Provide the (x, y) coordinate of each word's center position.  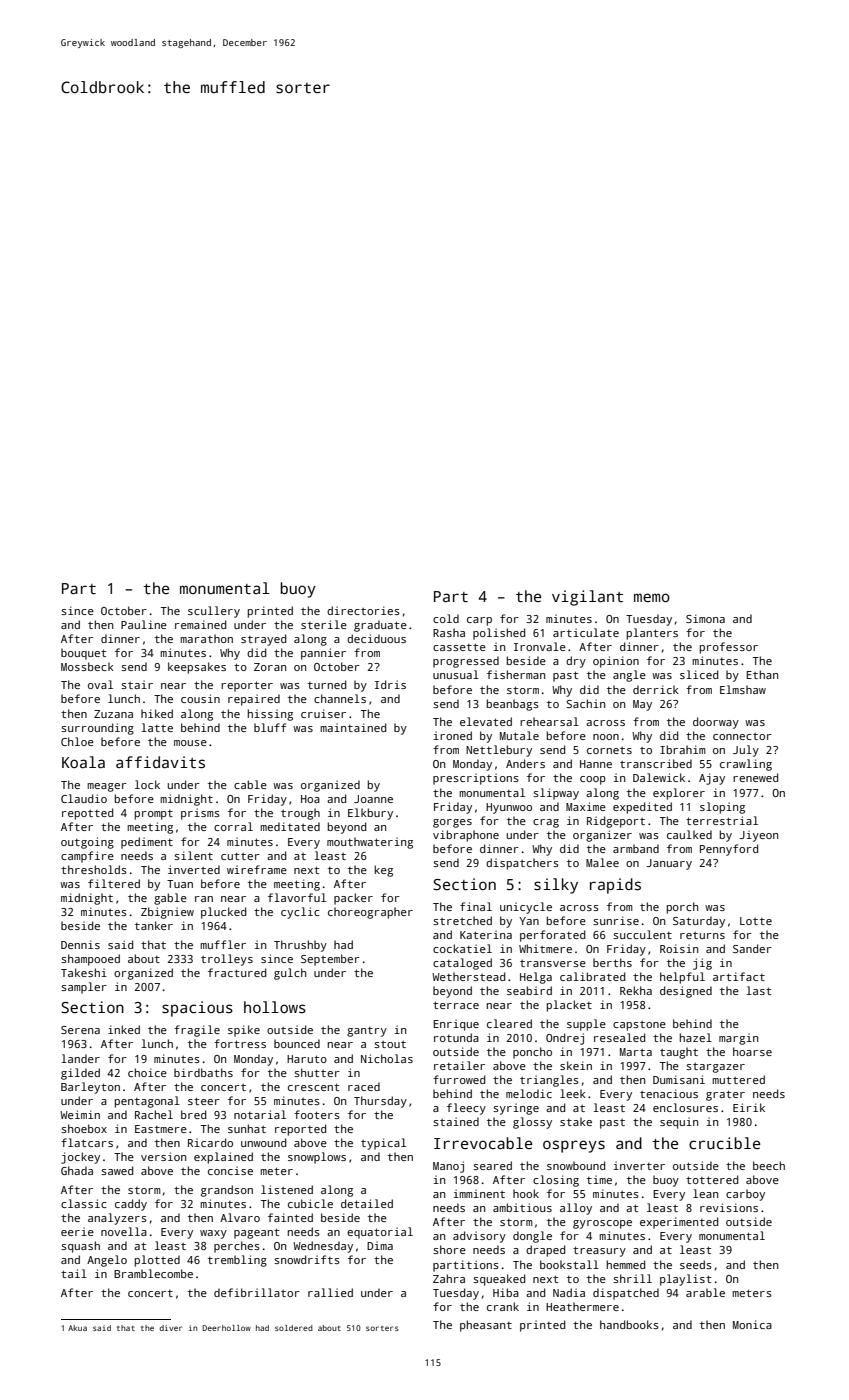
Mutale (519, 735)
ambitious (522, 1207)
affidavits (160, 762)
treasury (599, 1251)
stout (390, 1044)
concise (230, 1170)
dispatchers (522, 864)
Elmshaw (743, 689)
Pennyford (729, 850)
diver (171, 1328)
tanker (154, 925)
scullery (214, 612)
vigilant (587, 598)
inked (124, 1029)
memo (652, 597)
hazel (696, 1037)
